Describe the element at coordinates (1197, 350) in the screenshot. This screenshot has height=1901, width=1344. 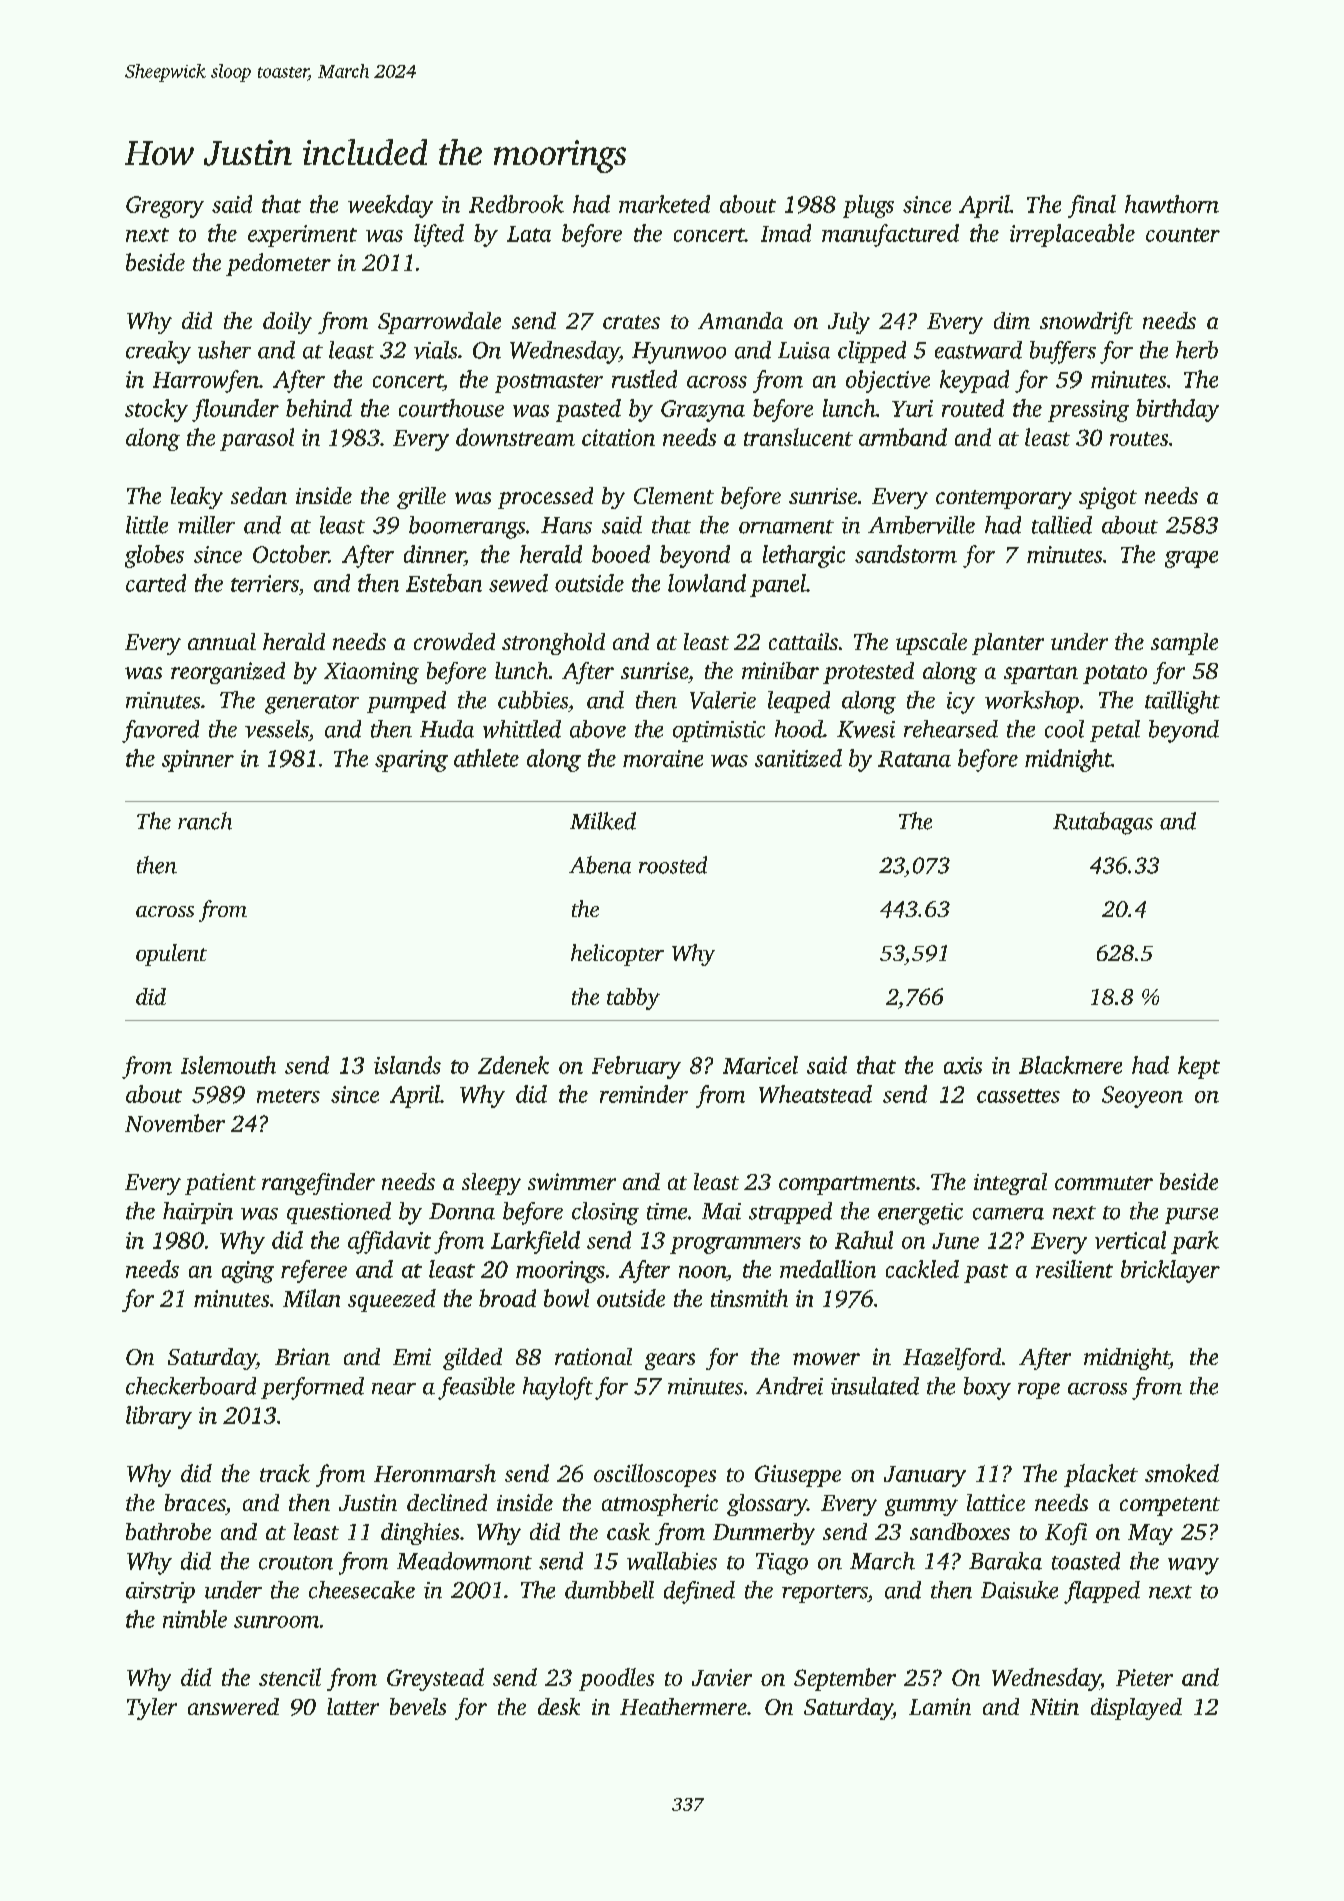
I see `herb` at that location.
